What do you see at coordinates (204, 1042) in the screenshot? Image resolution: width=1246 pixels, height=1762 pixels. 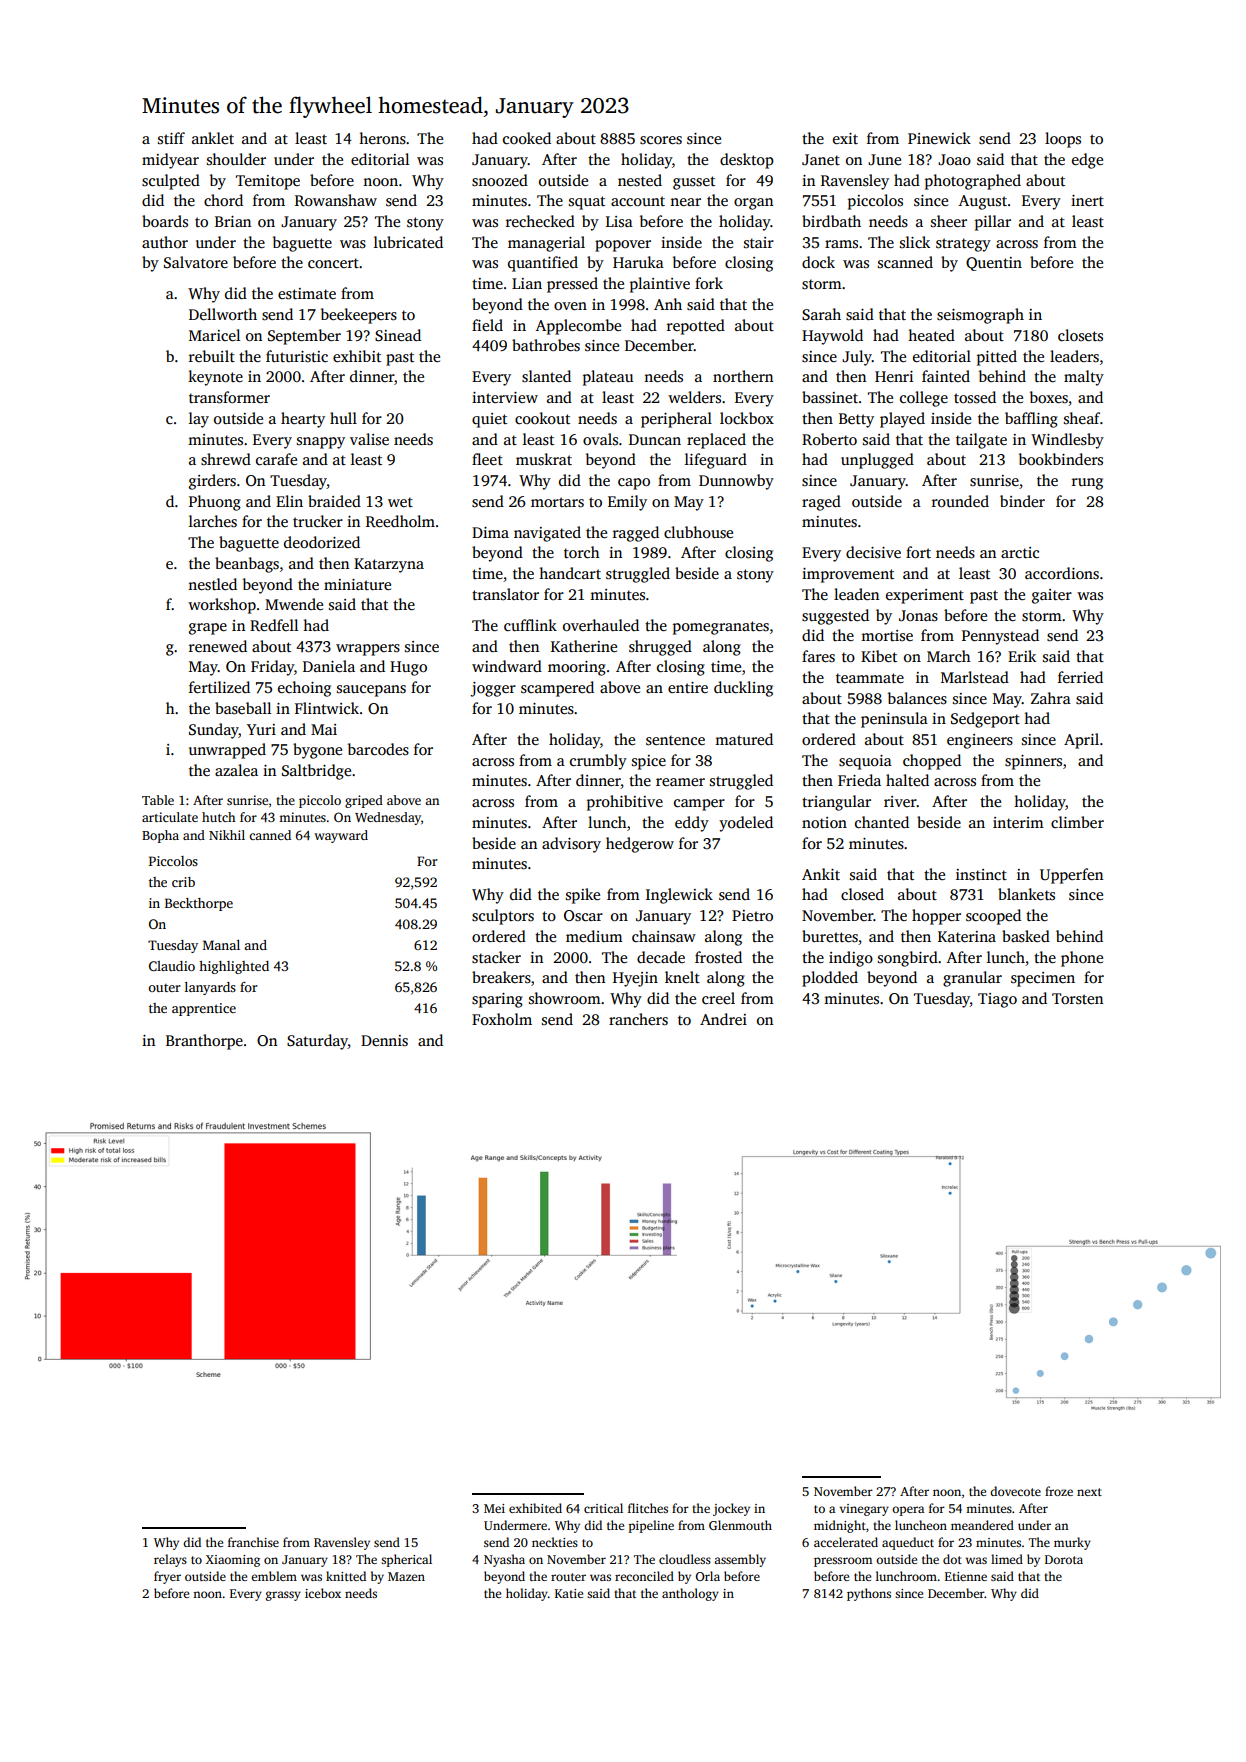 I see `Branthorpe` at bounding box center [204, 1042].
